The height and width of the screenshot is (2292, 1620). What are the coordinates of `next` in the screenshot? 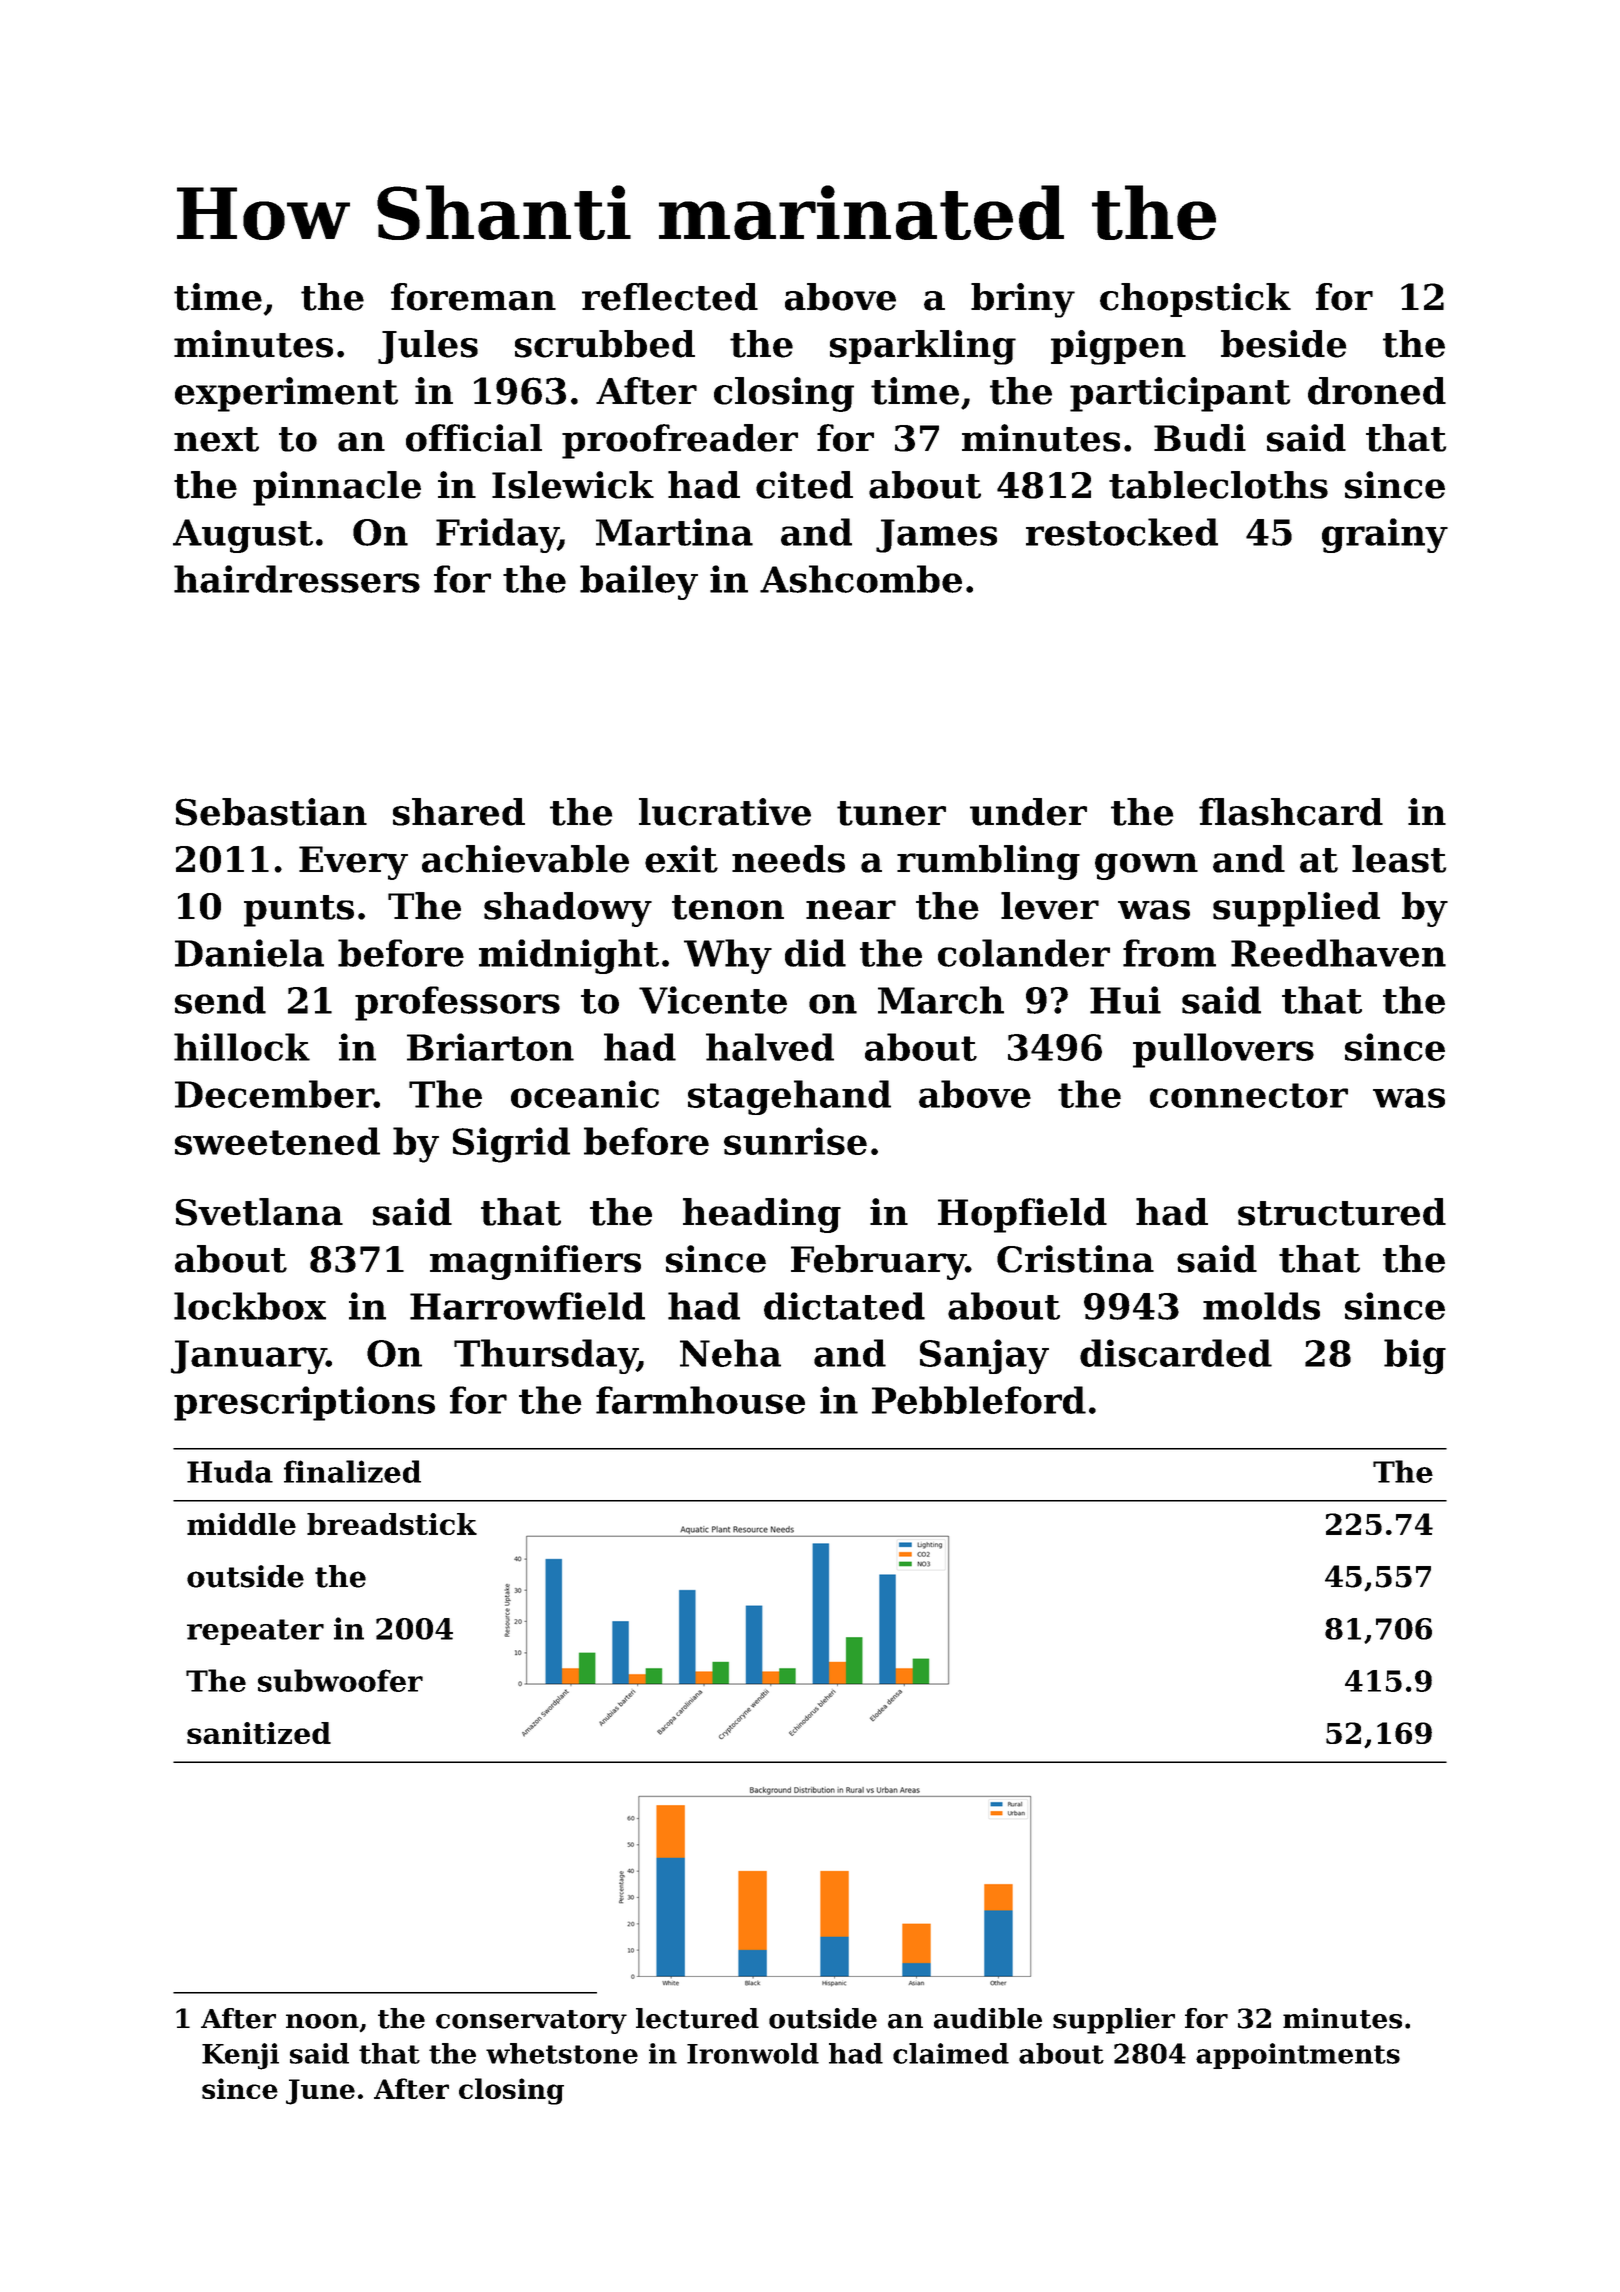 It's located at (216, 439).
